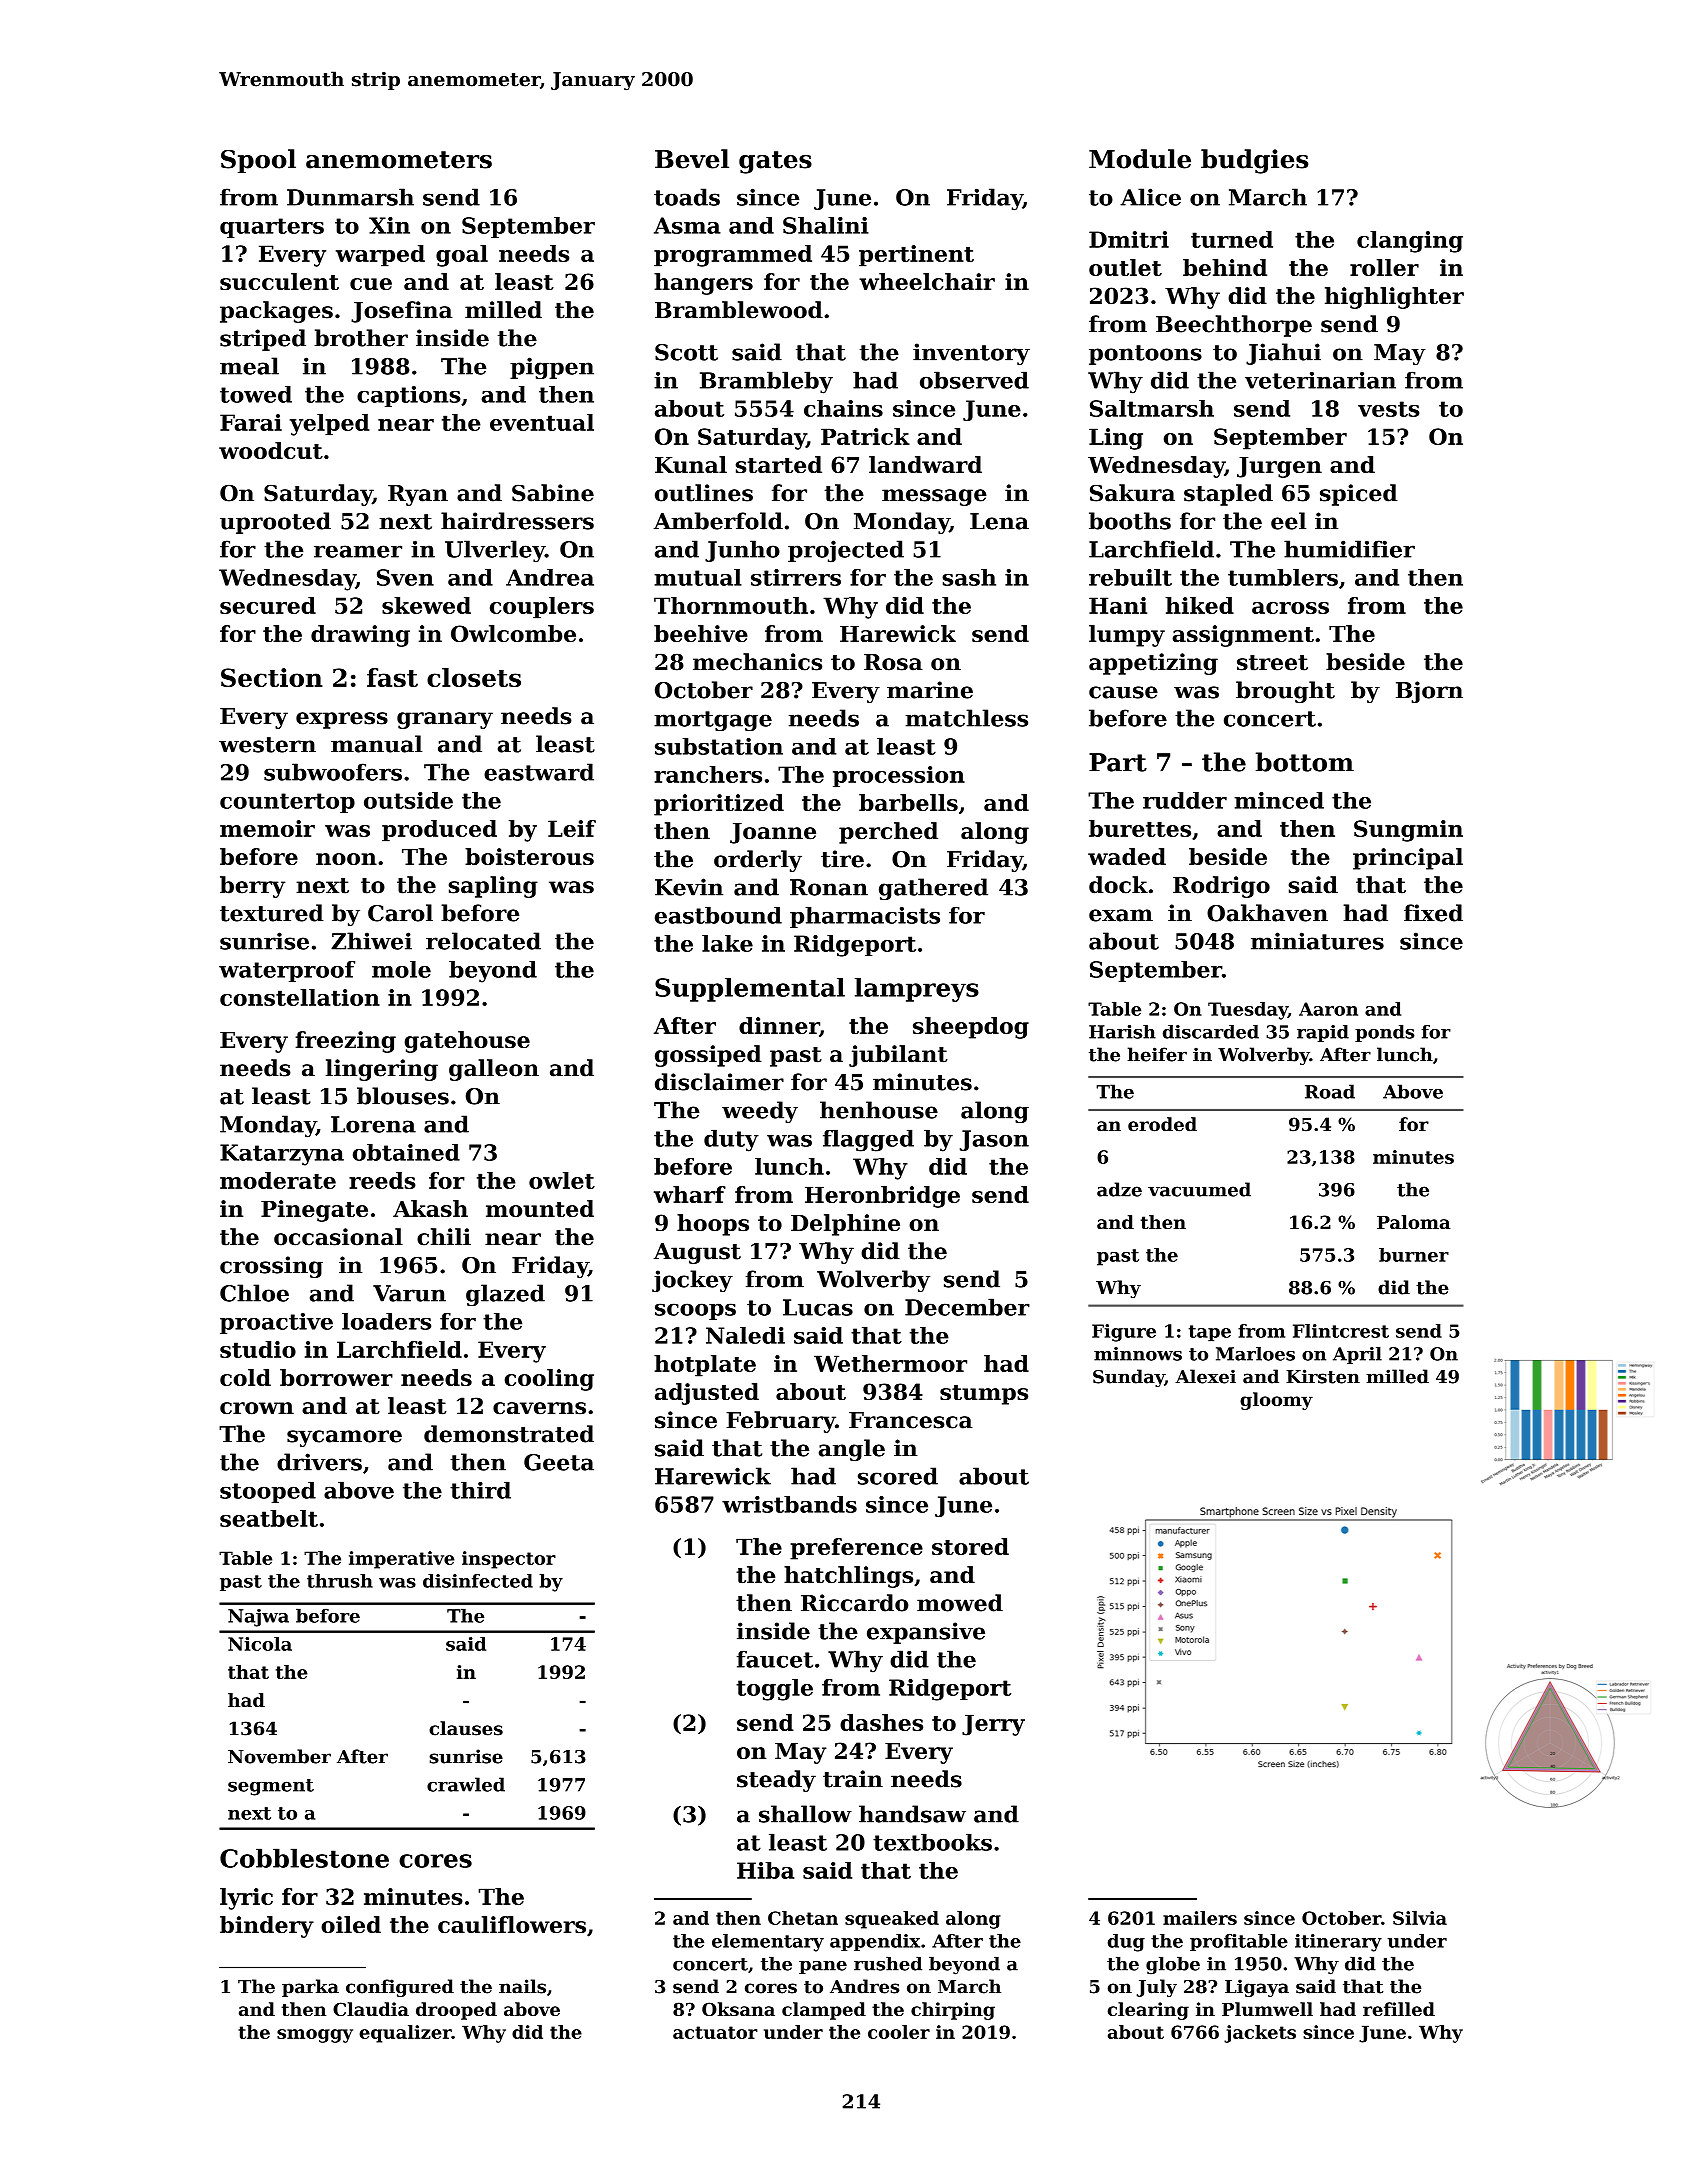 The image size is (1683, 2178). Describe the element at coordinates (916, 256) in the screenshot. I see `pertinent` at that location.
